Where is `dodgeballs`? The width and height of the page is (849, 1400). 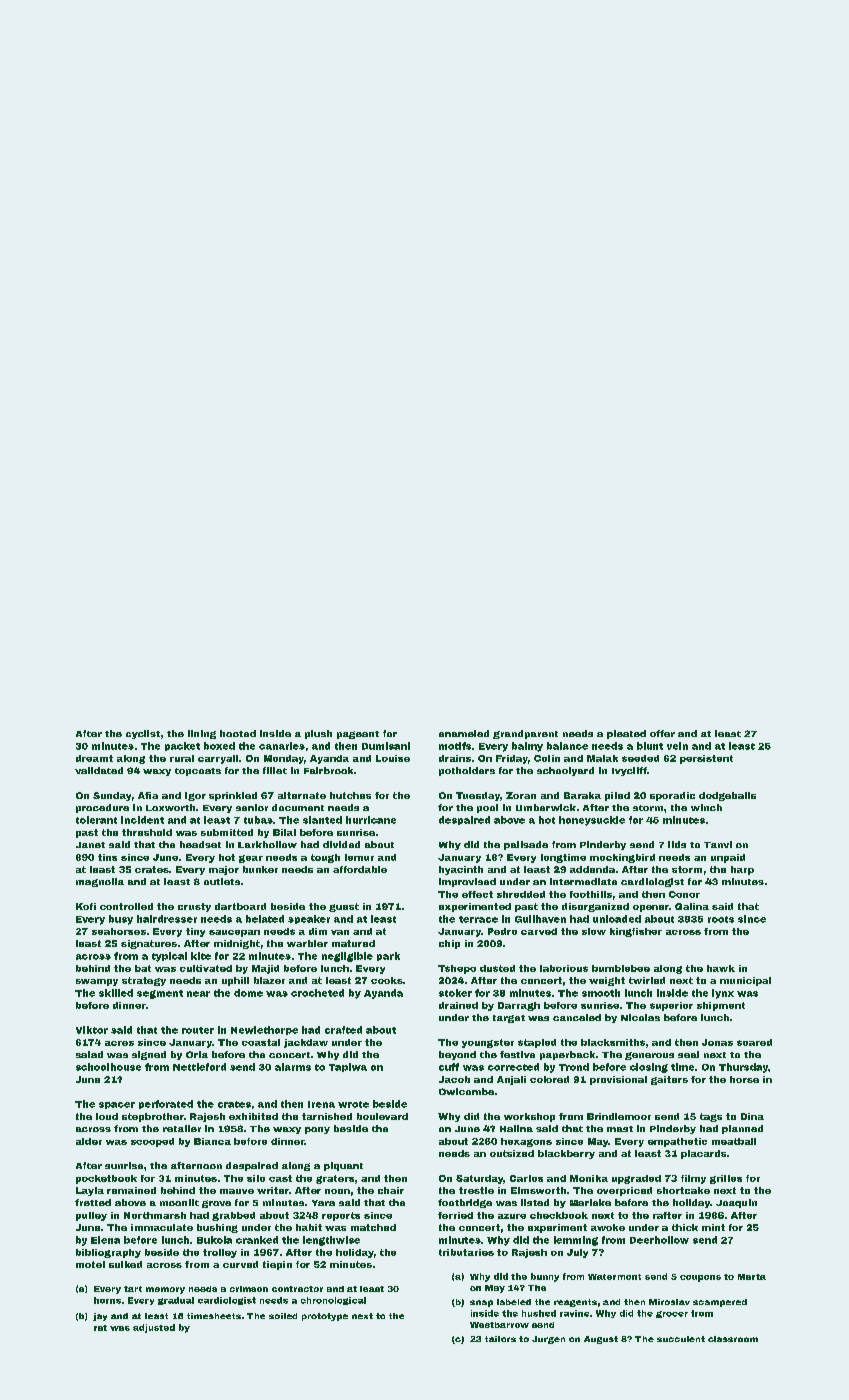
dodgeballs is located at coordinates (727, 796).
